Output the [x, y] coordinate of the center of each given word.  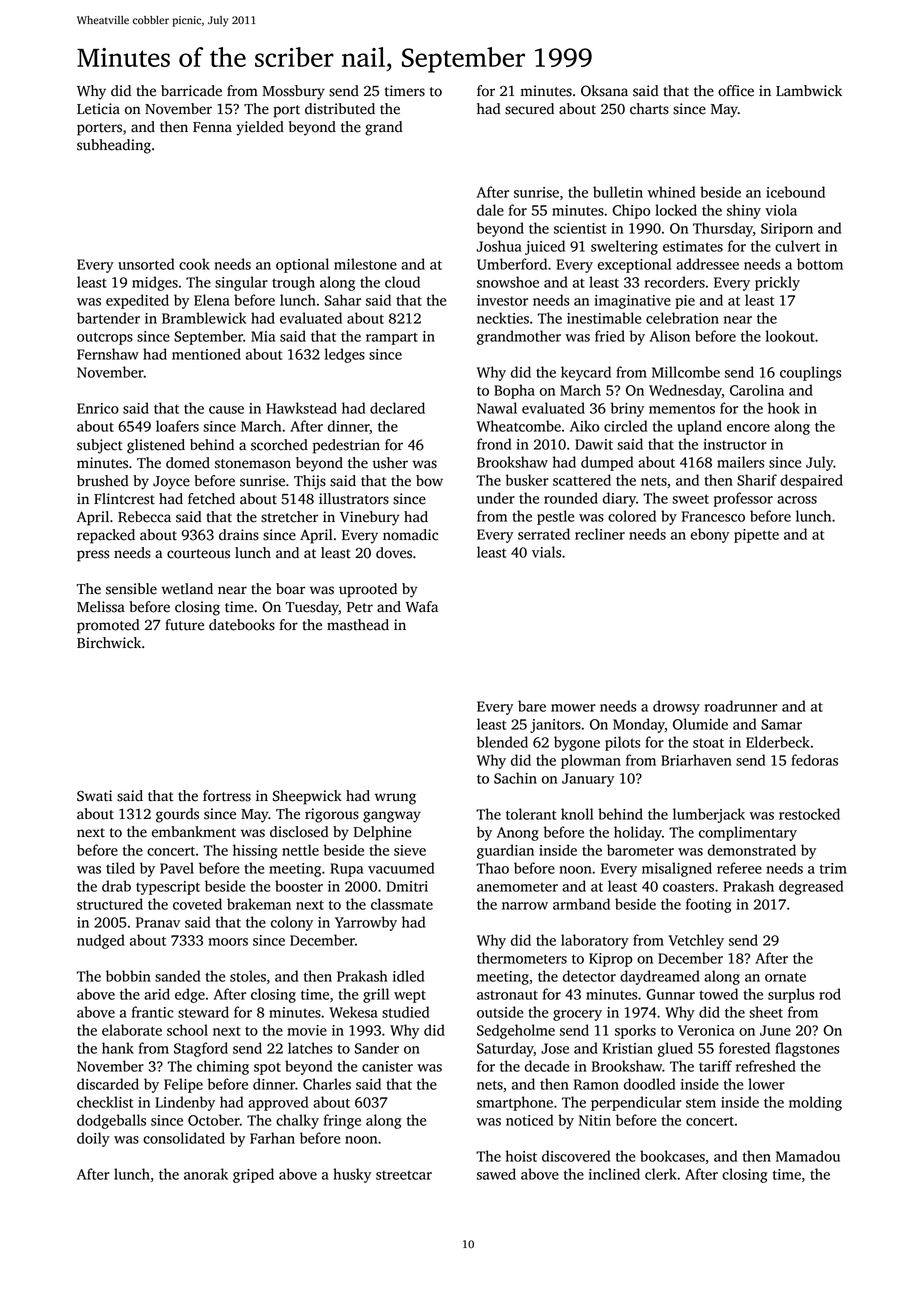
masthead [358, 625]
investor [502, 300]
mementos [682, 409]
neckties [503, 318]
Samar [781, 724]
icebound [795, 192]
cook [194, 264]
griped [253, 1175]
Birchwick [109, 643]
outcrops [105, 338]
